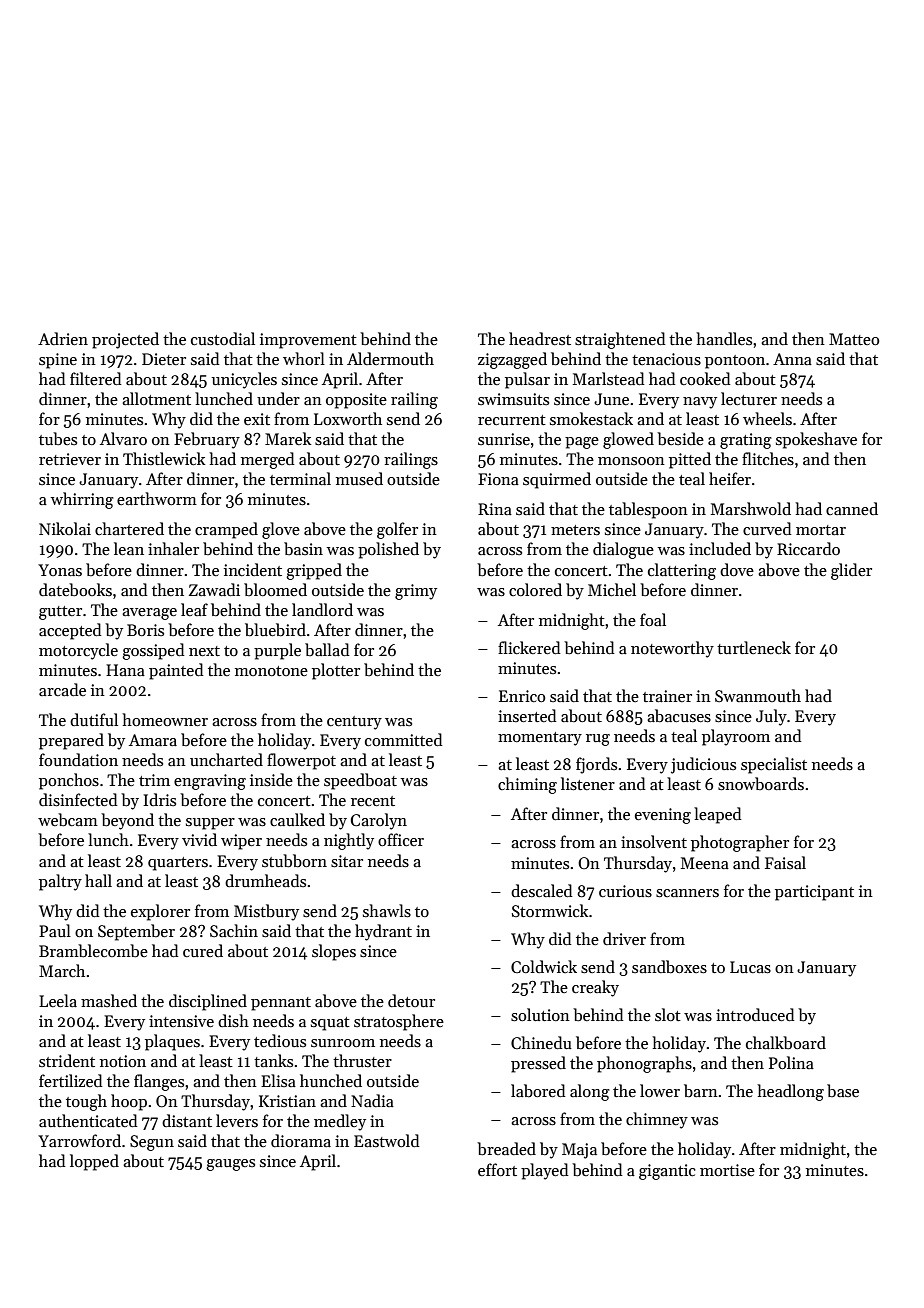 The width and height of the document is (924, 1308). I want to click on Elisa, so click(278, 1080).
